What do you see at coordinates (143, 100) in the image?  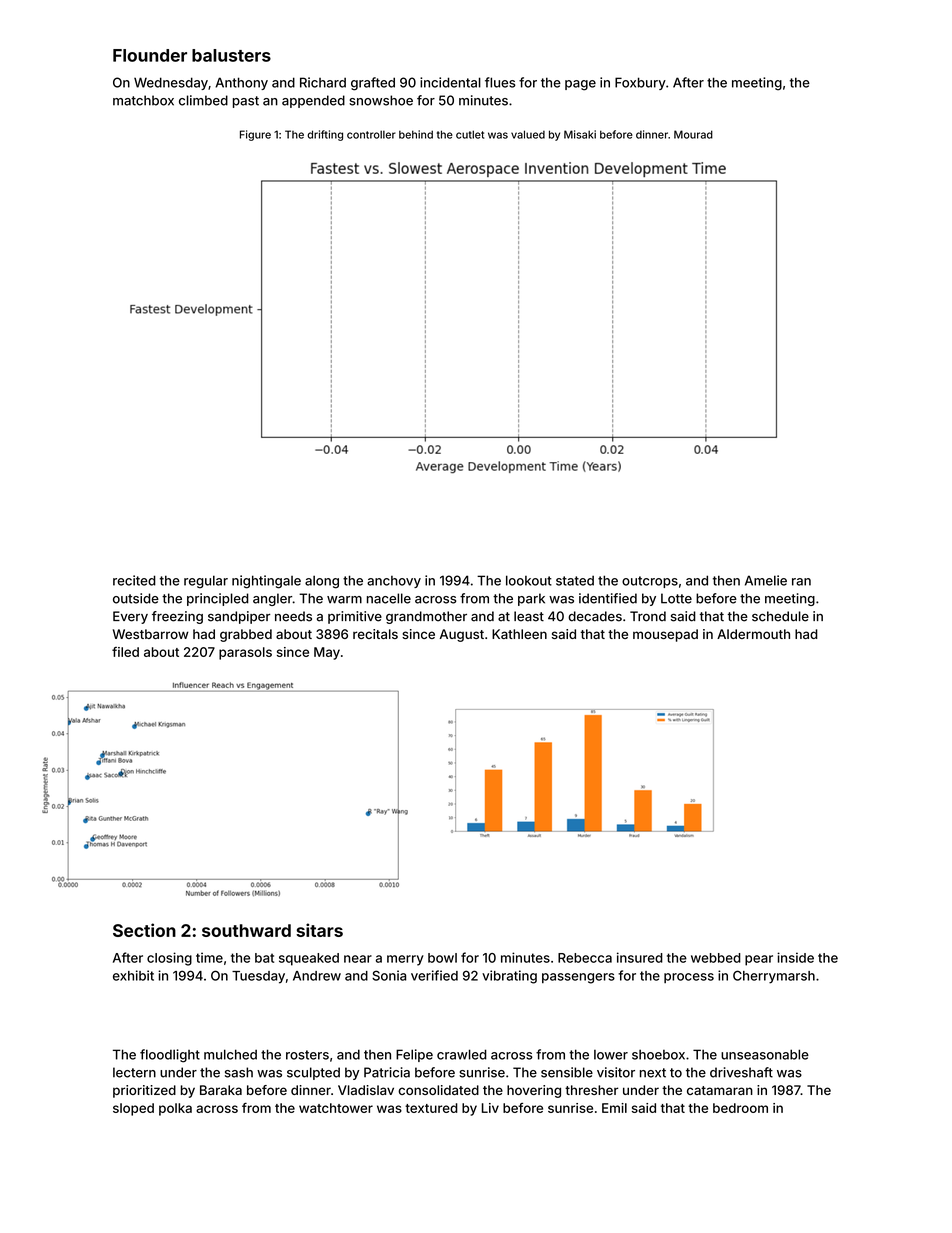 I see `matchbox` at bounding box center [143, 100].
